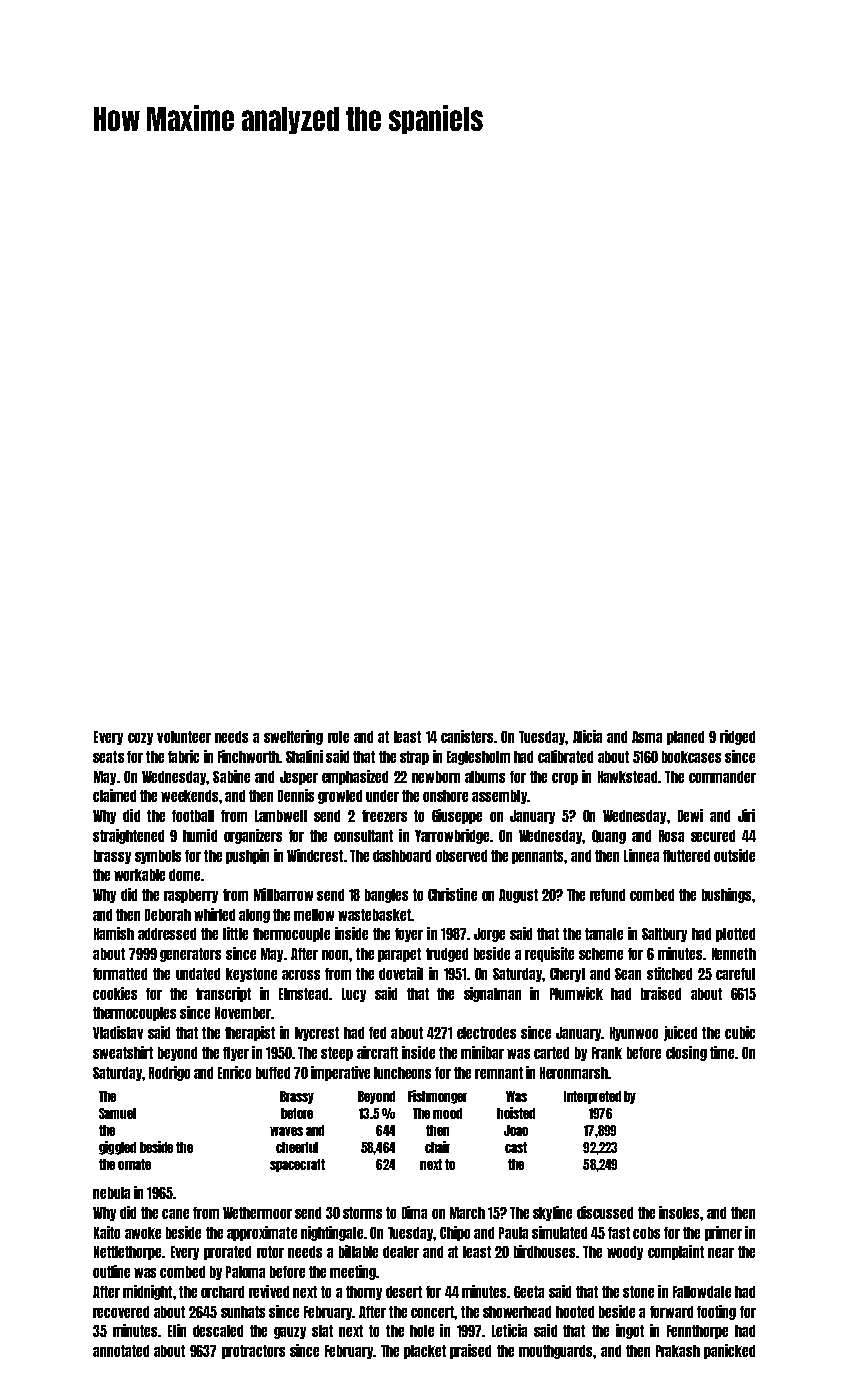 Image resolution: width=849 pixels, height=1400 pixels. What do you see at coordinates (399, 955) in the image?
I see `parapet` at bounding box center [399, 955].
